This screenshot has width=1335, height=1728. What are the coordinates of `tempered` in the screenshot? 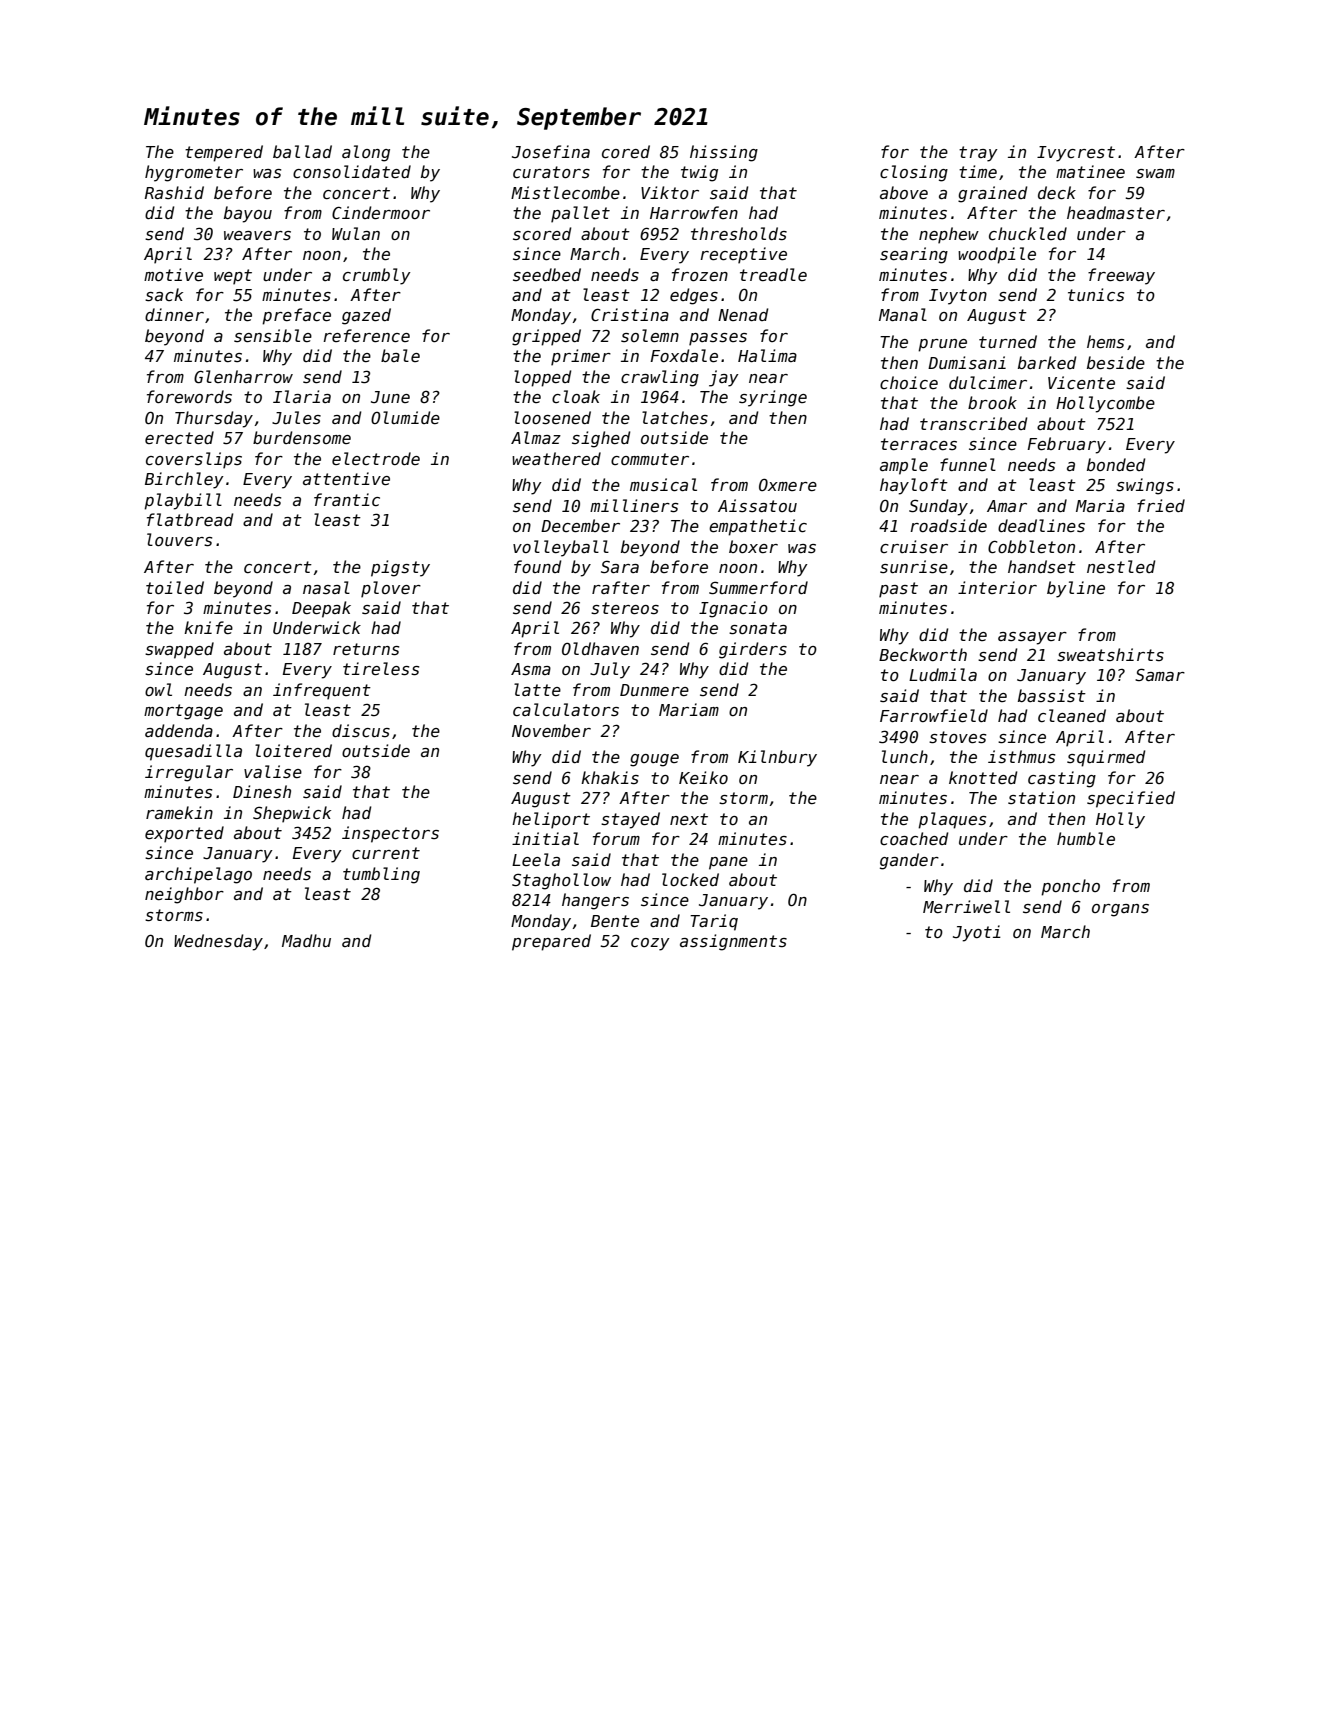 It's located at (224, 153).
